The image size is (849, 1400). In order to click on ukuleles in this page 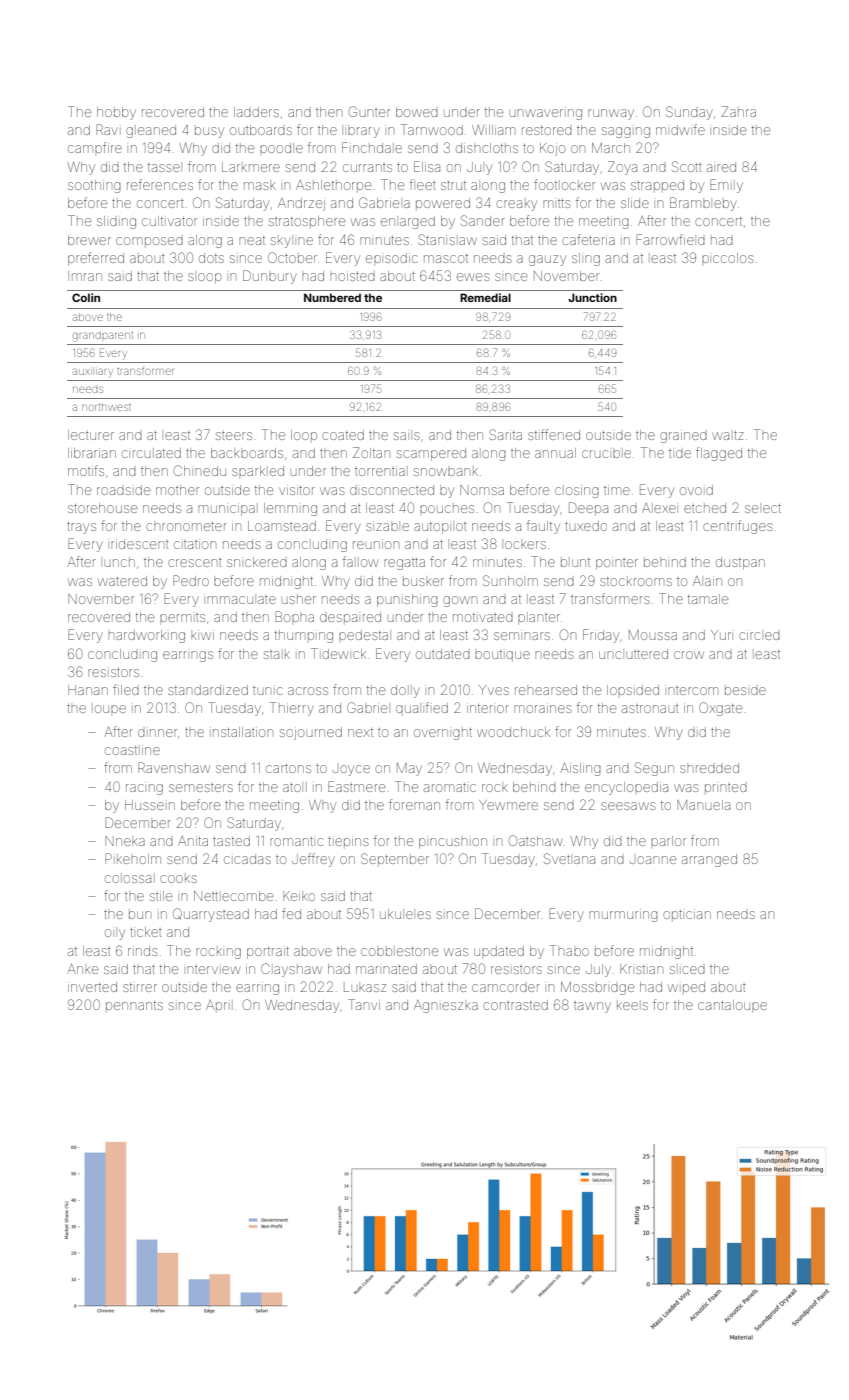, I will do `click(405, 914)`.
